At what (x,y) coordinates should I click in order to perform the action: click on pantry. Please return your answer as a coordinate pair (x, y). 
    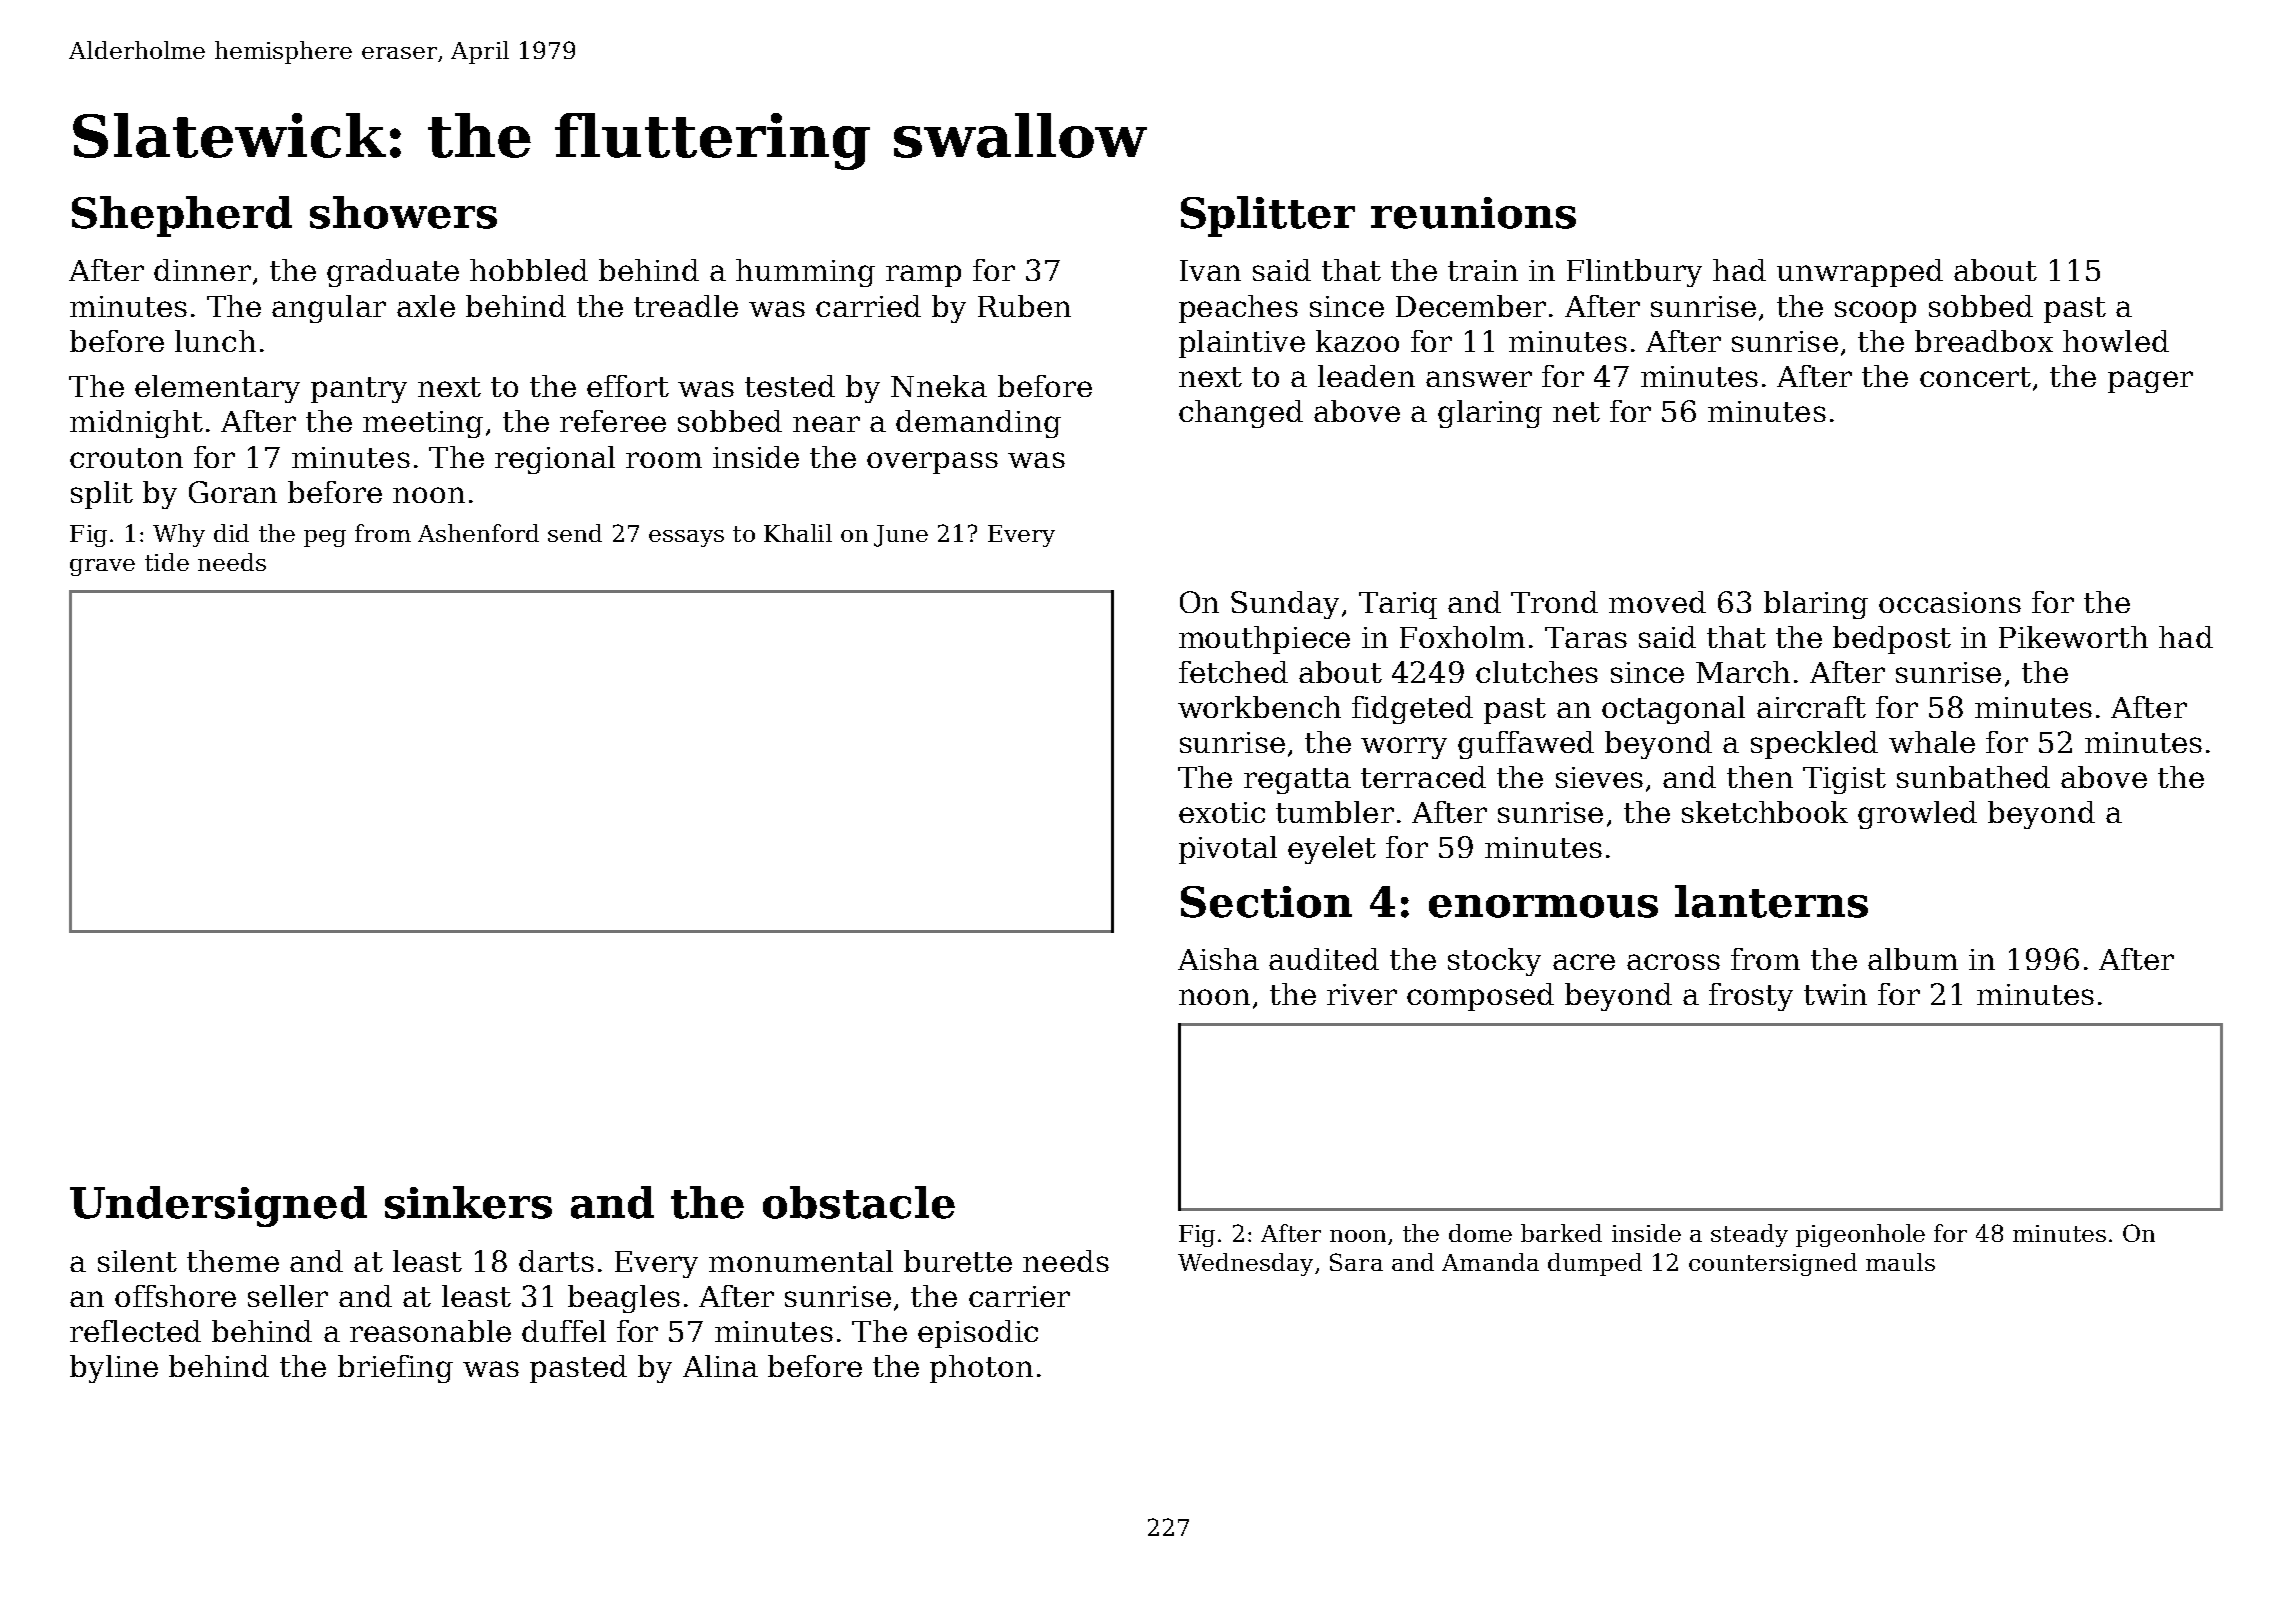
    Looking at the image, I should click on (359, 390).
